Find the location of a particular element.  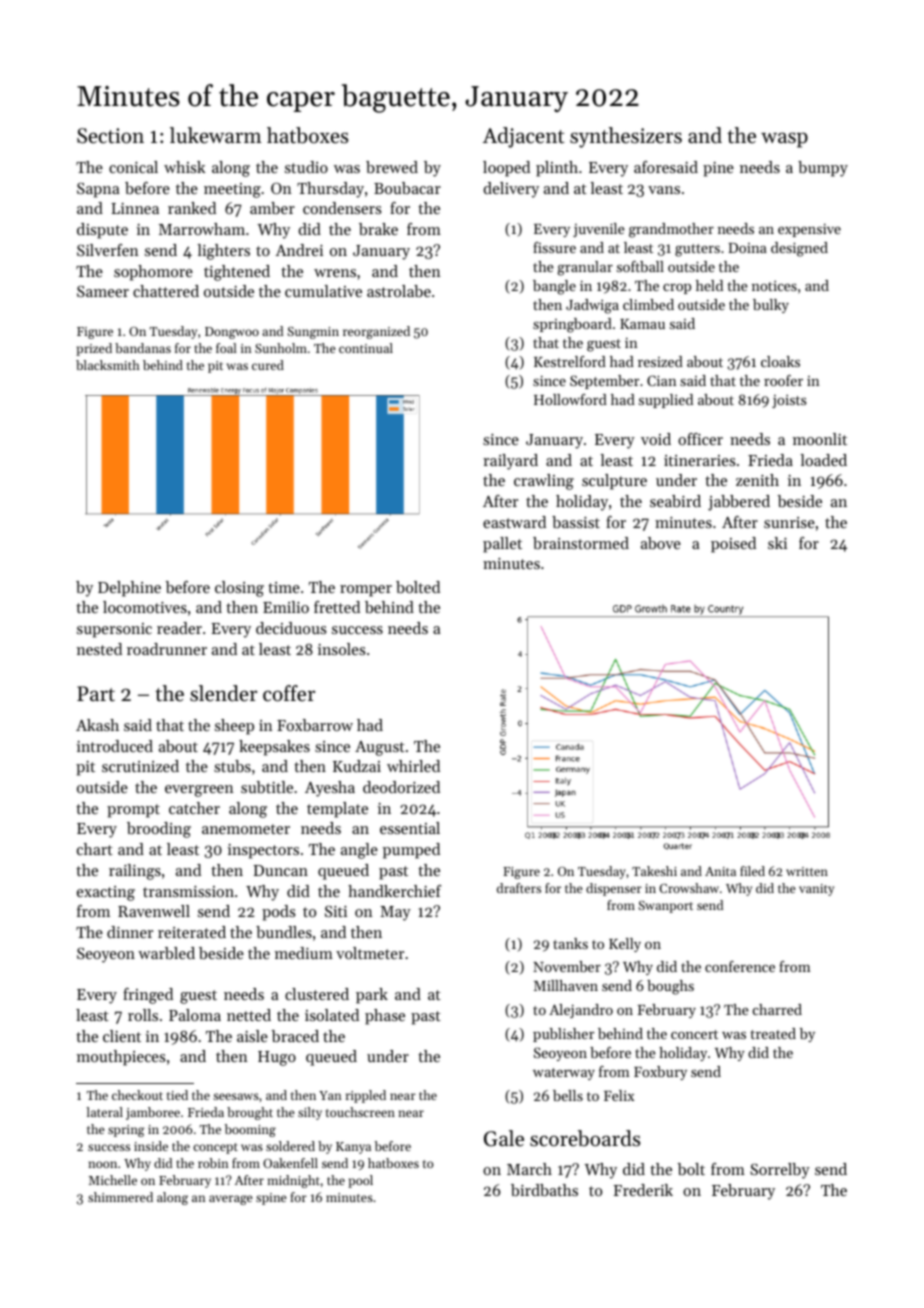

Gale is located at coordinates (504, 1138).
